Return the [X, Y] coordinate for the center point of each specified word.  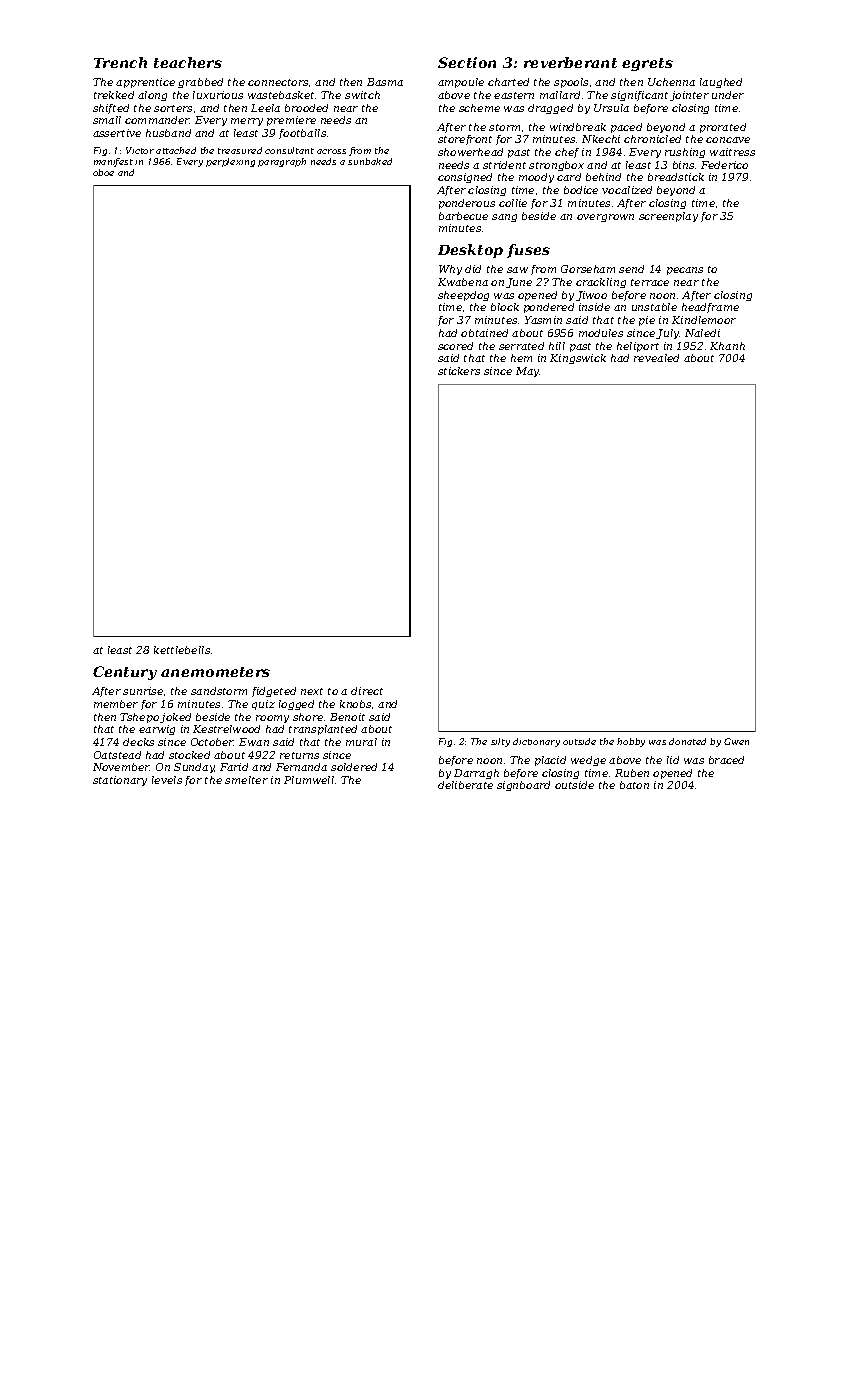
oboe [103, 172]
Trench [120, 62]
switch [362, 95]
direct [367, 691]
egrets [647, 64]
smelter [246, 780]
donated [687, 741]
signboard [523, 786]
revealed [656, 358]
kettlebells [182, 650]
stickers [459, 371]
